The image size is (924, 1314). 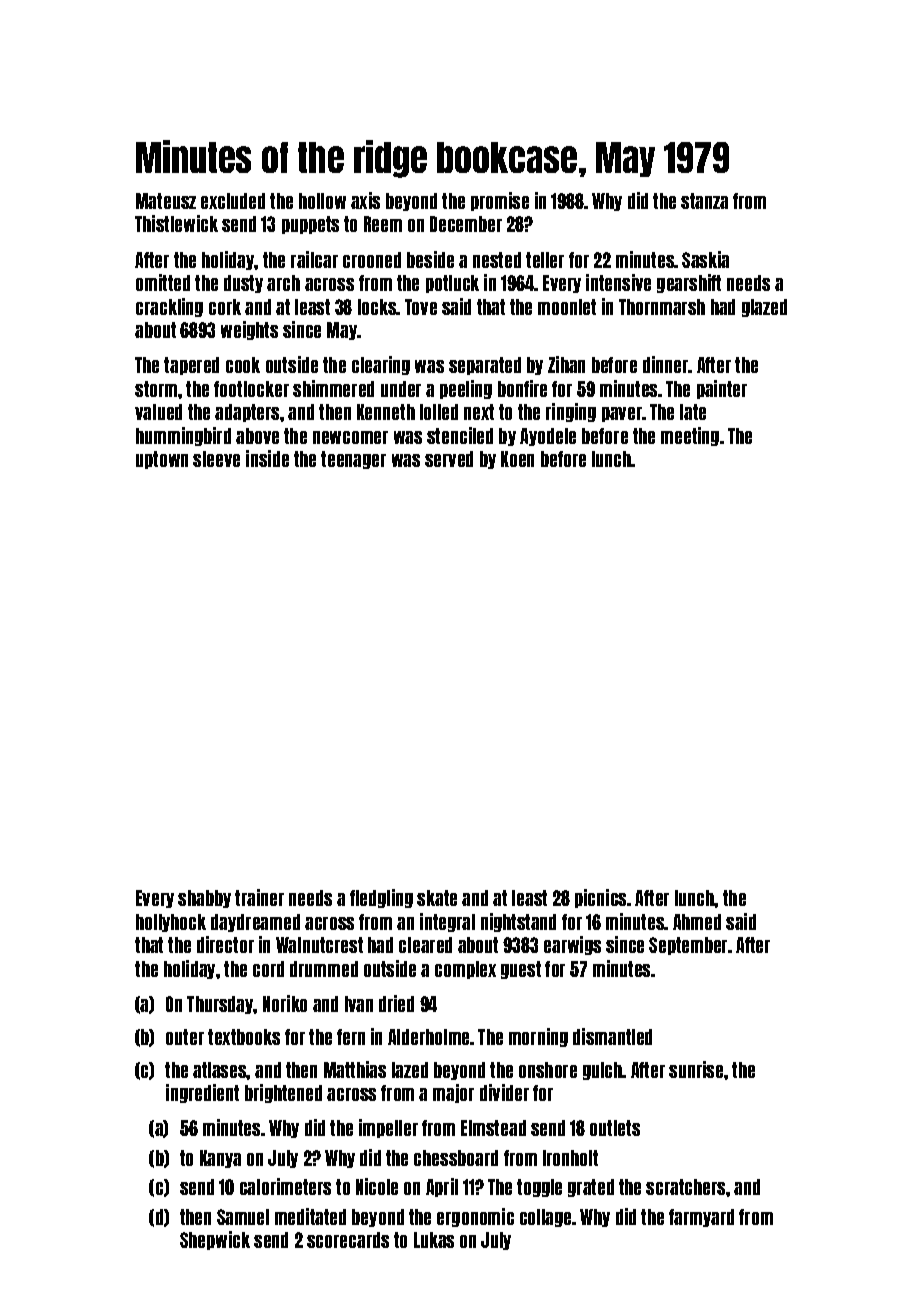 What do you see at coordinates (500, 201) in the screenshot?
I see `promise` at bounding box center [500, 201].
